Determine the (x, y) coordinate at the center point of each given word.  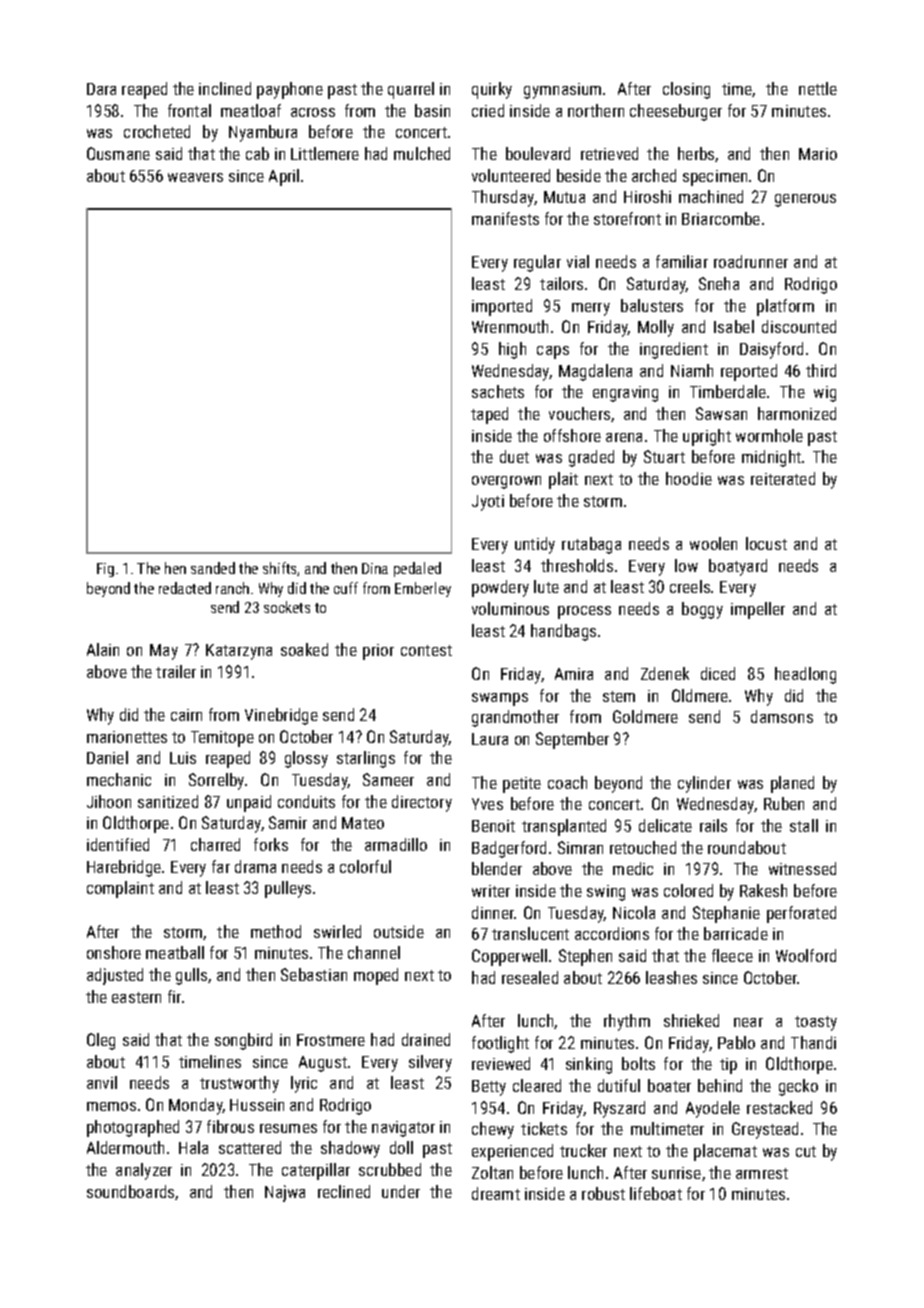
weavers (195, 177)
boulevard (538, 153)
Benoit (493, 826)
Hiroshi (647, 196)
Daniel (107, 757)
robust (603, 1193)
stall (804, 825)
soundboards (131, 1192)
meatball (175, 952)
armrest (762, 1173)
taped (489, 415)
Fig (105, 570)
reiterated (783, 478)
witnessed (802, 868)
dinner (493, 912)
